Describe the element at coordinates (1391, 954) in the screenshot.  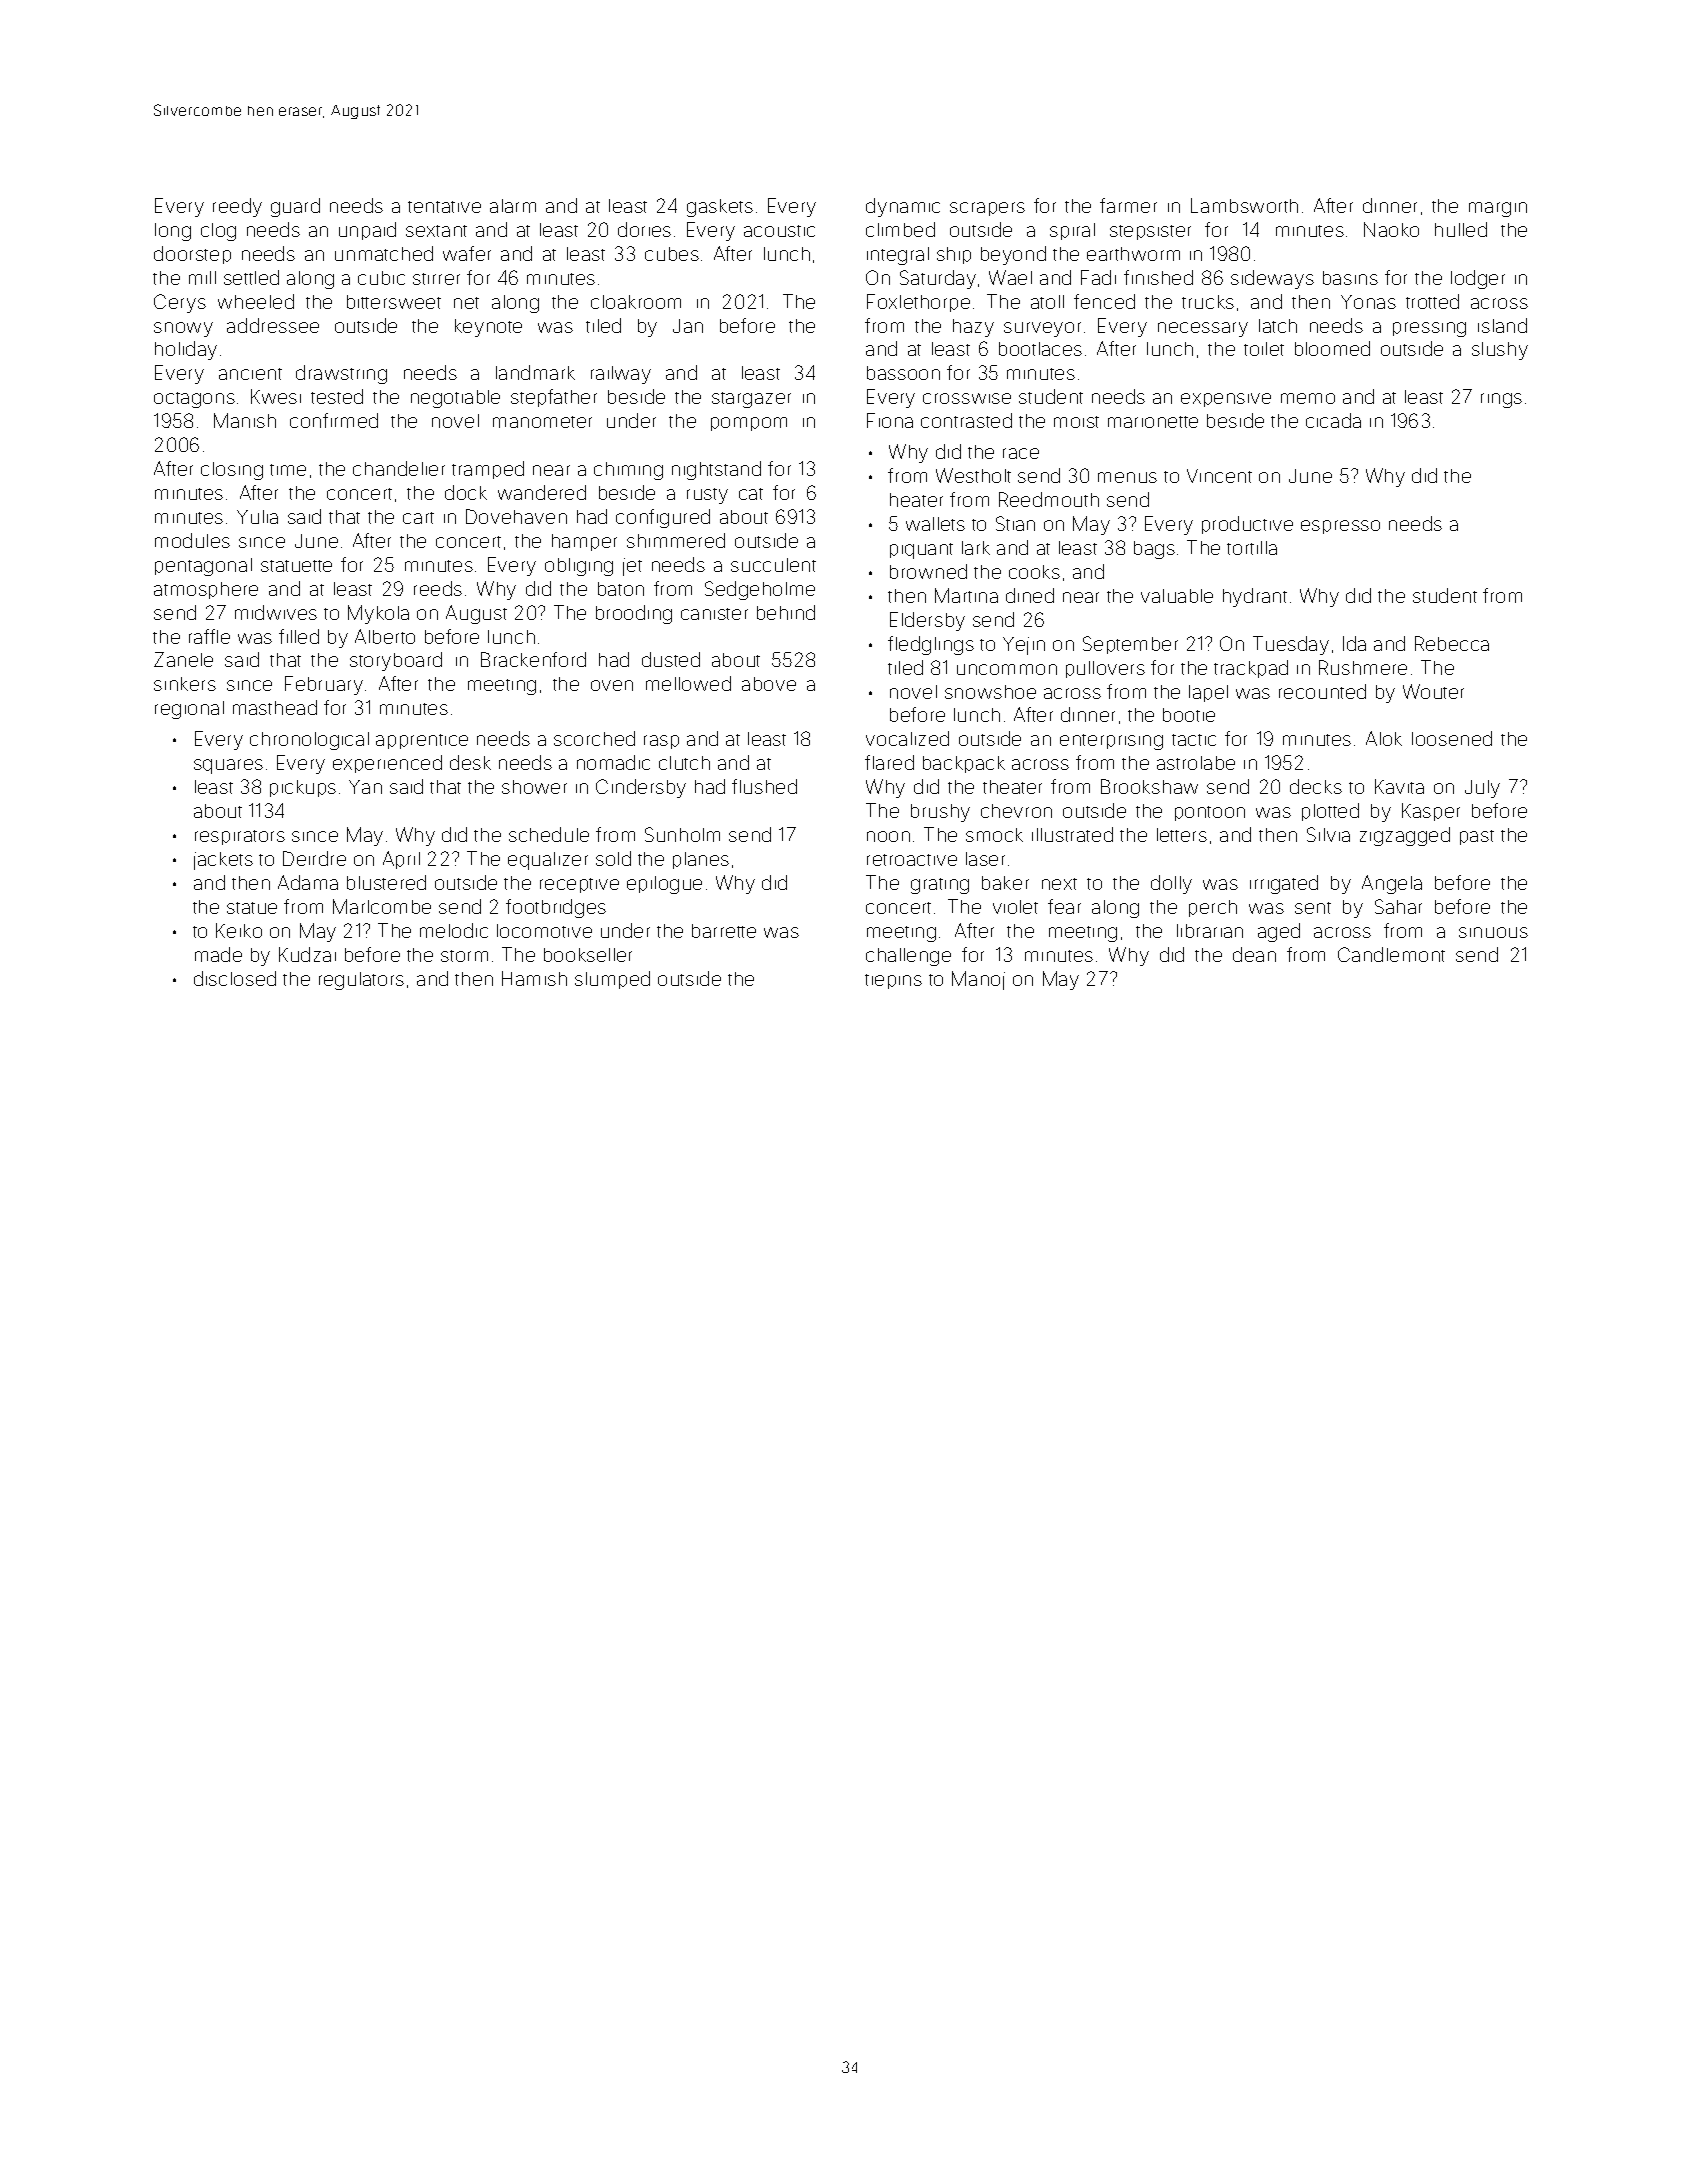
I see `Candlemont` at that location.
